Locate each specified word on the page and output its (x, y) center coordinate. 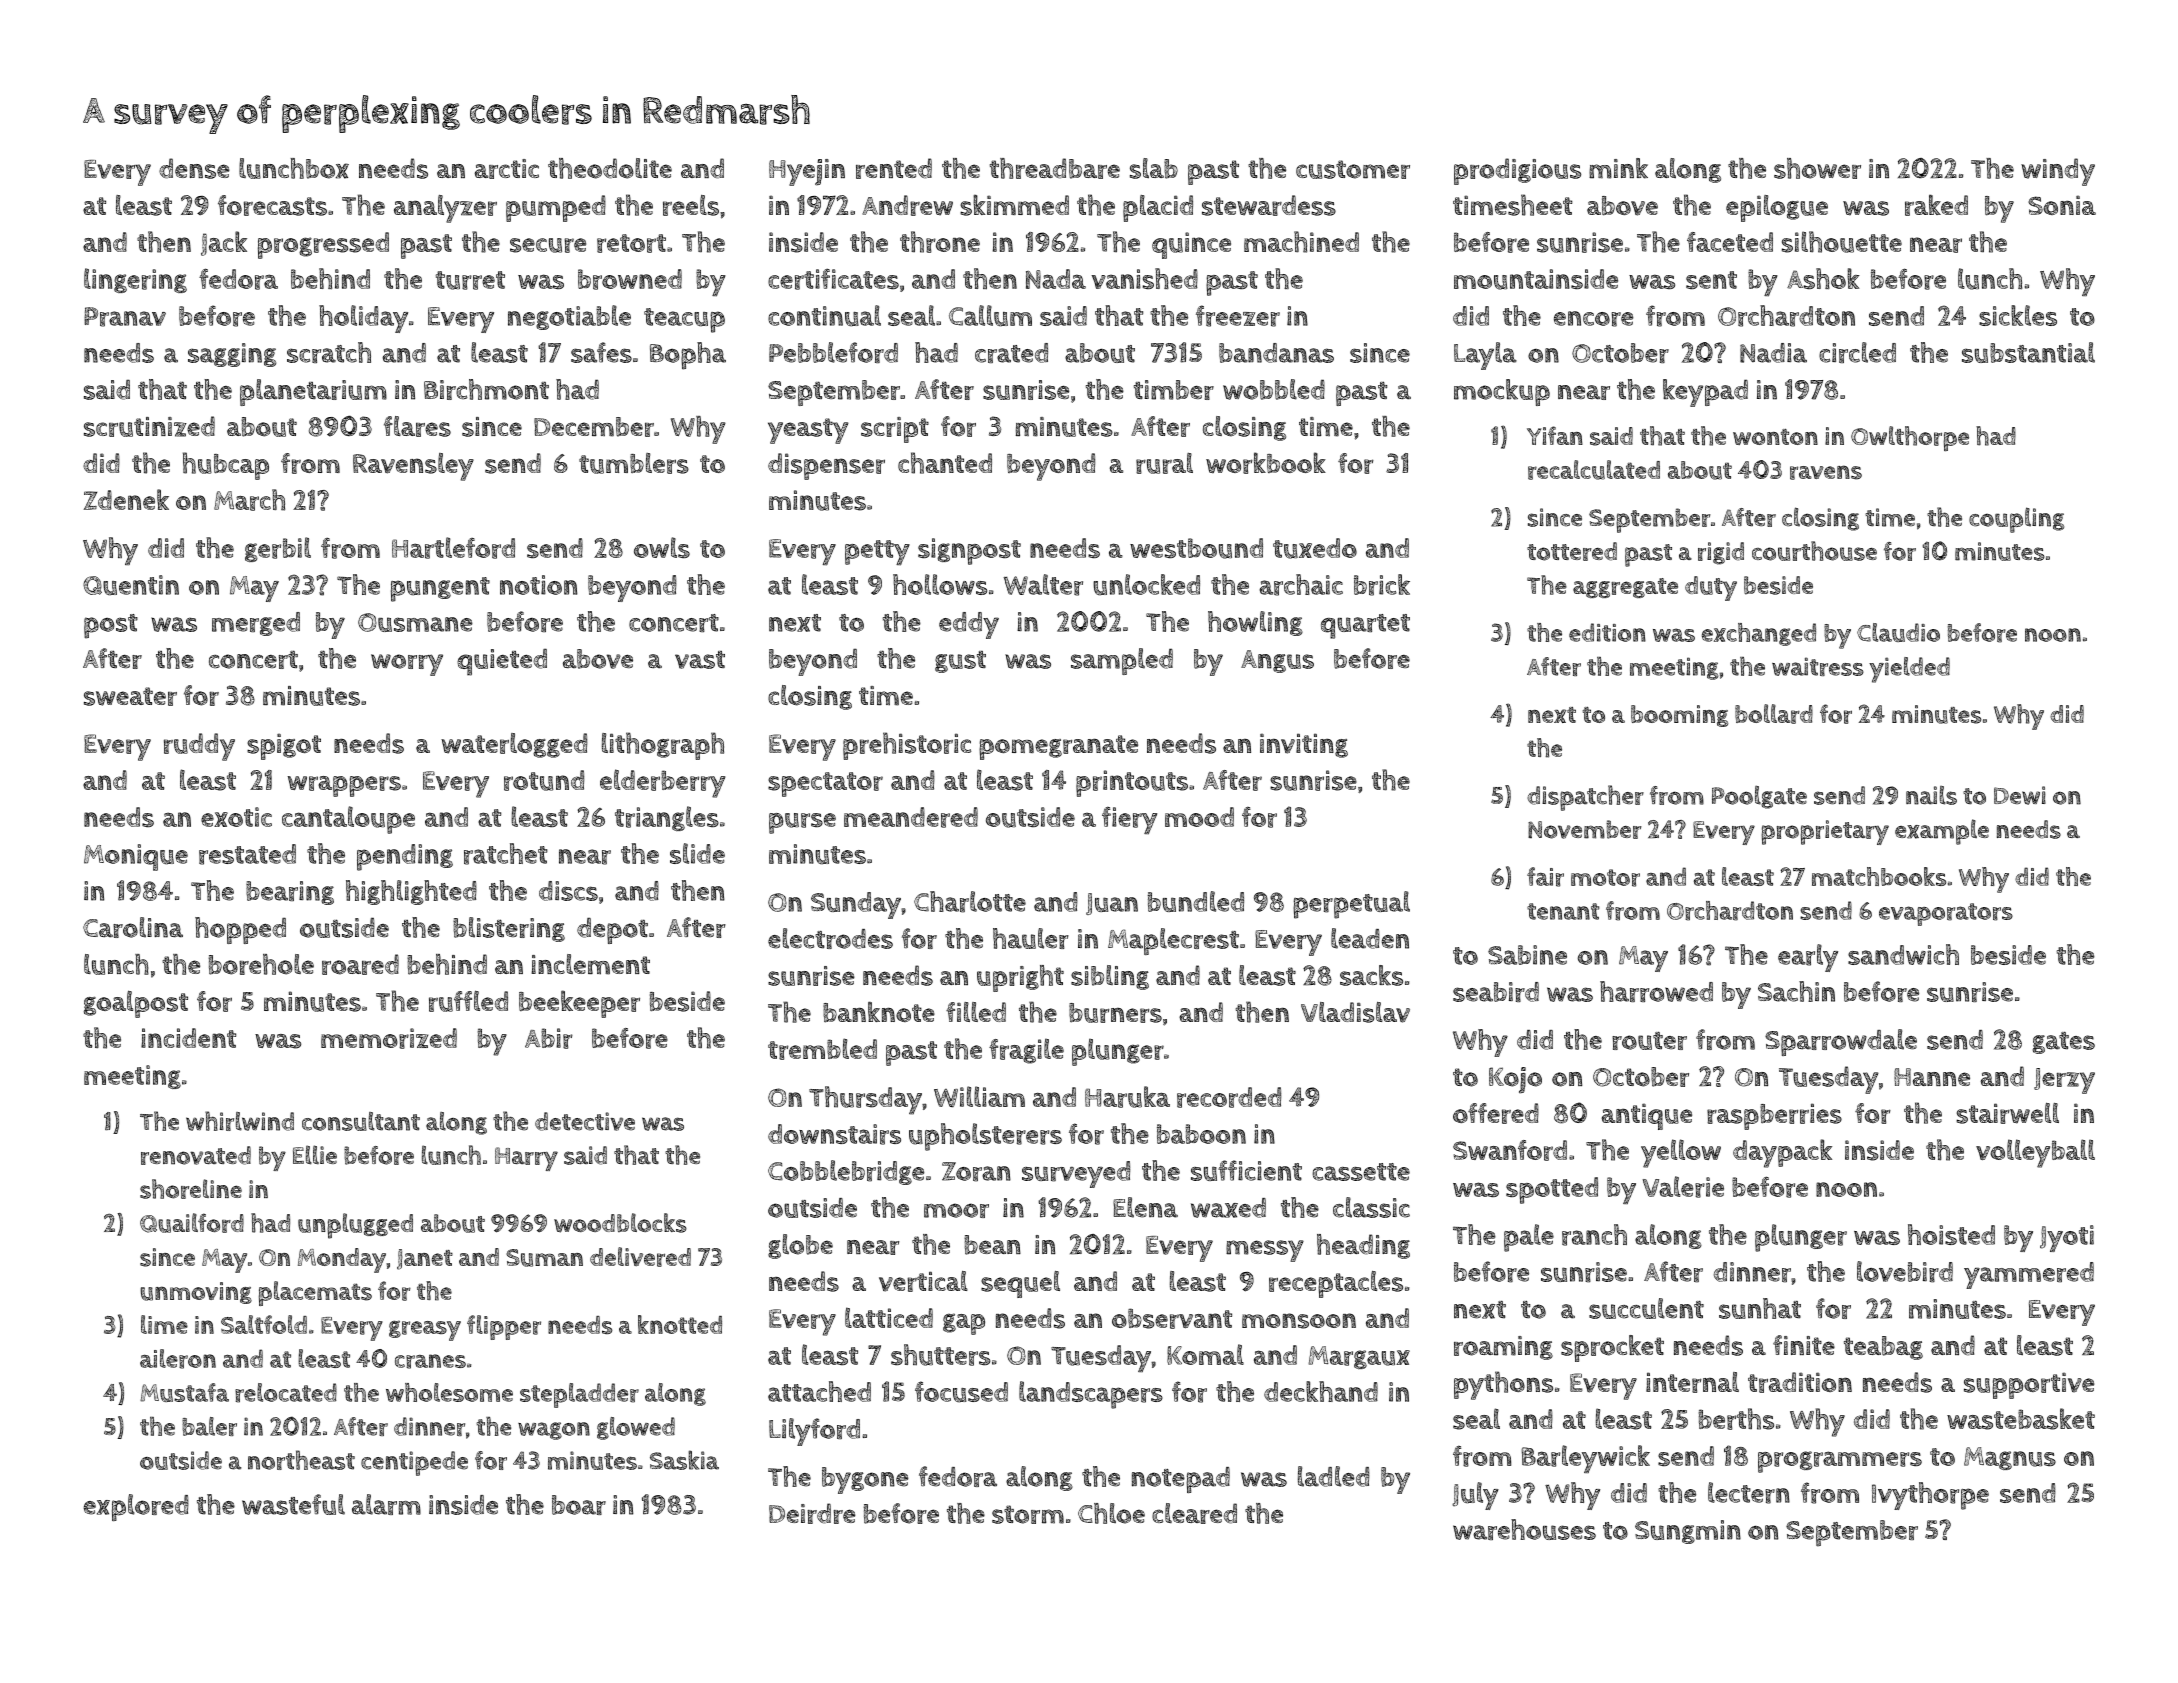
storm (1028, 1514)
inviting (1304, 745)
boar (579, 1505)
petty (877, 553)
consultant (361, 1121)
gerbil (278, 549)
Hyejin (807, 172)
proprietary (1825, 832)
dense (194, 168)
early (1808, 958)
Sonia (2062, 205)
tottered (1572, 551)
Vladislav (1355, 1012)
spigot (284, 746)
